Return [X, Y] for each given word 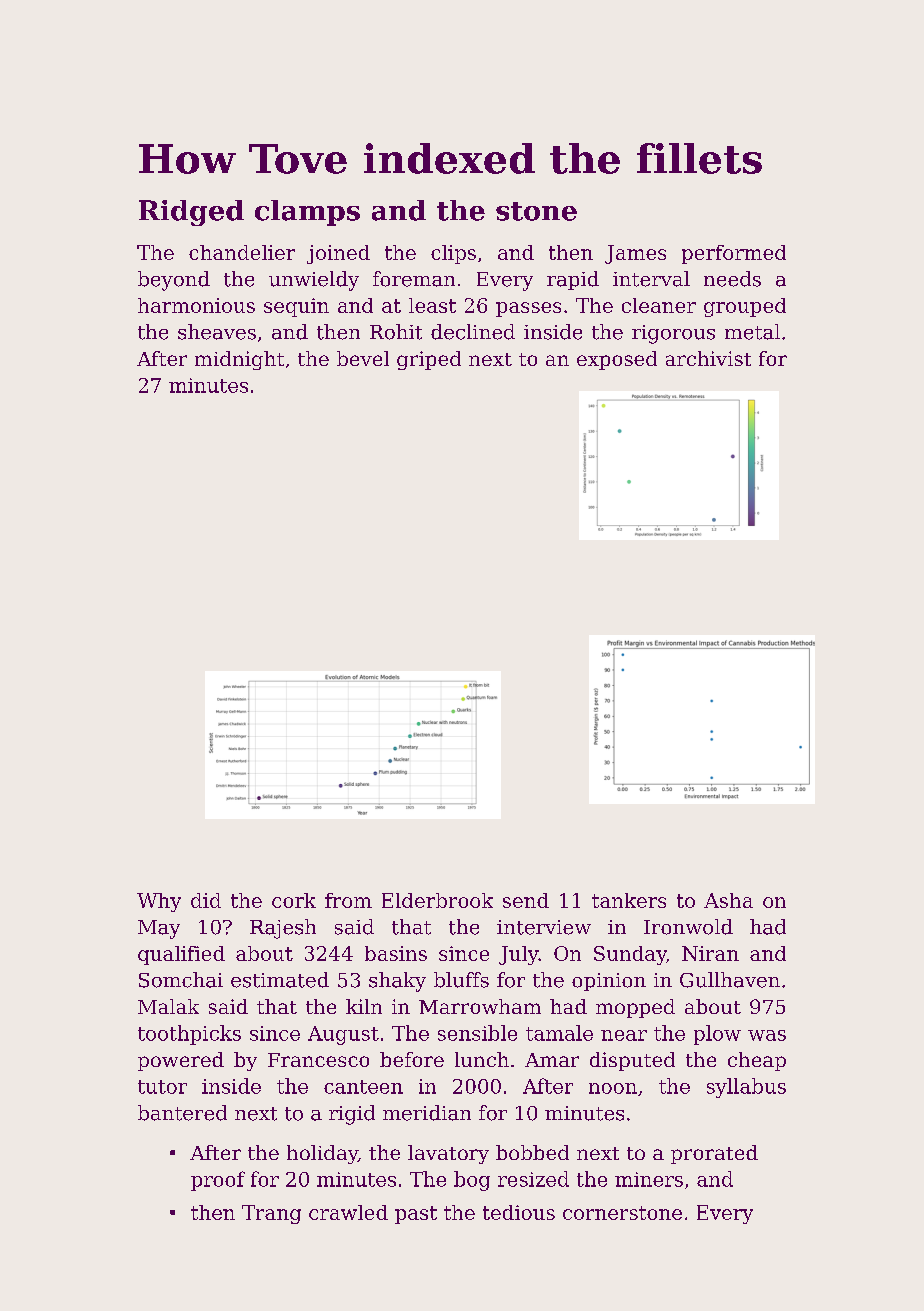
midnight [239, 360]
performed [734, 254]
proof [218, 1181]
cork [294, 900]
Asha [728, 900]
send [526, 900]
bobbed [532, 1152]
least [432, 305]
